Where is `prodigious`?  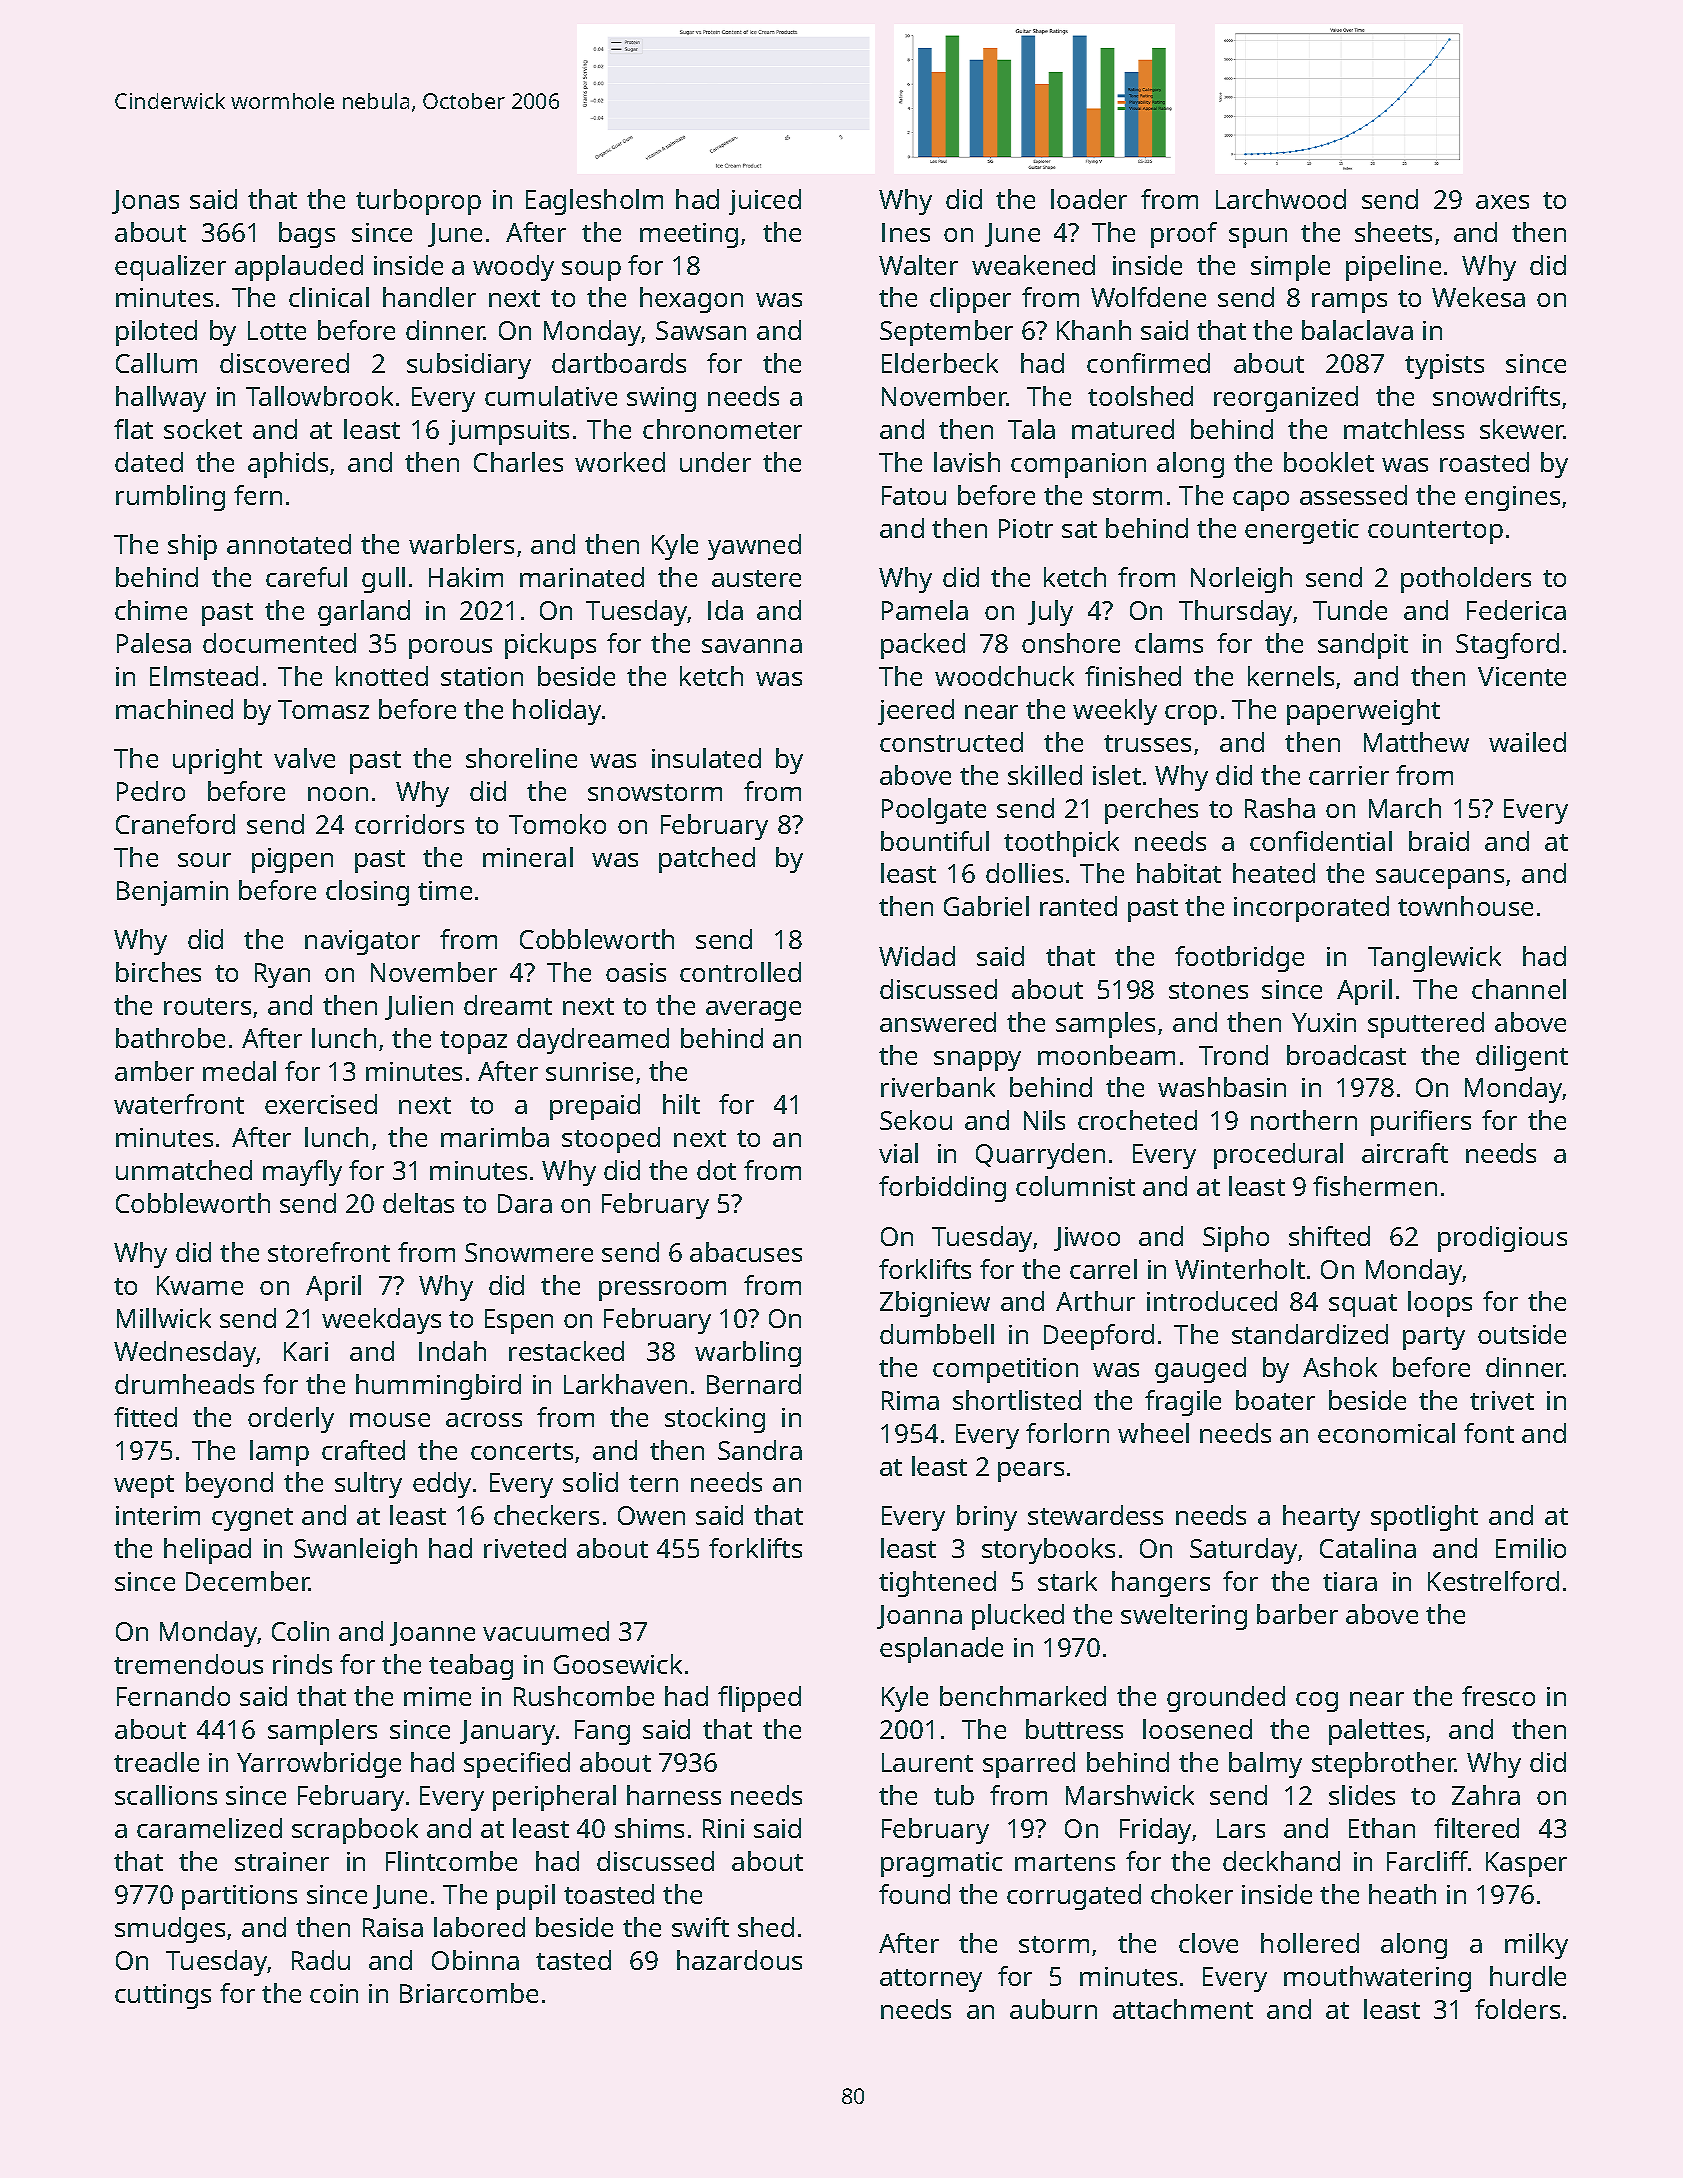
prodigious is located at coordinates (1502, 1239).
